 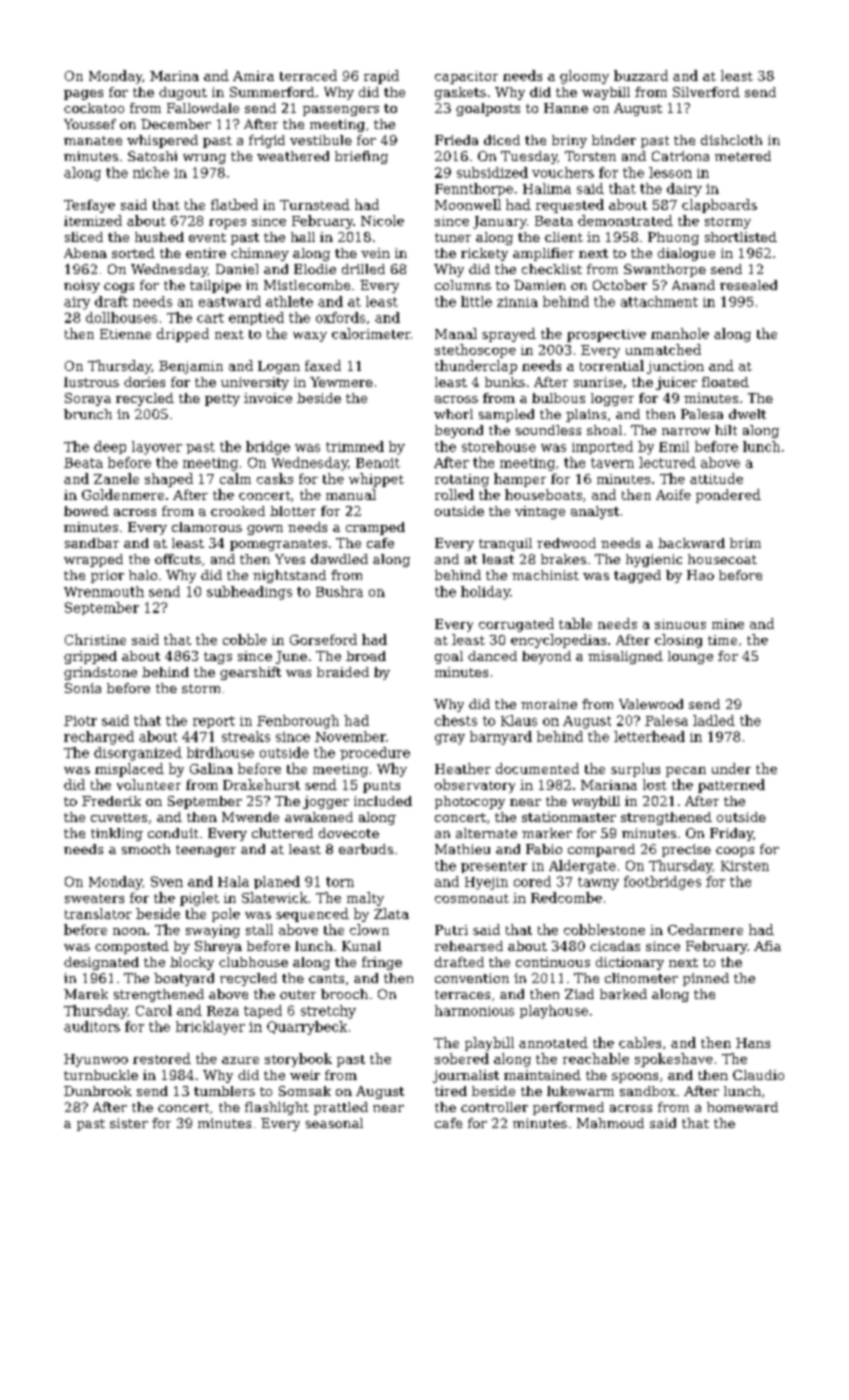 I want to click on Elodie, so click(x=315, y=269).
